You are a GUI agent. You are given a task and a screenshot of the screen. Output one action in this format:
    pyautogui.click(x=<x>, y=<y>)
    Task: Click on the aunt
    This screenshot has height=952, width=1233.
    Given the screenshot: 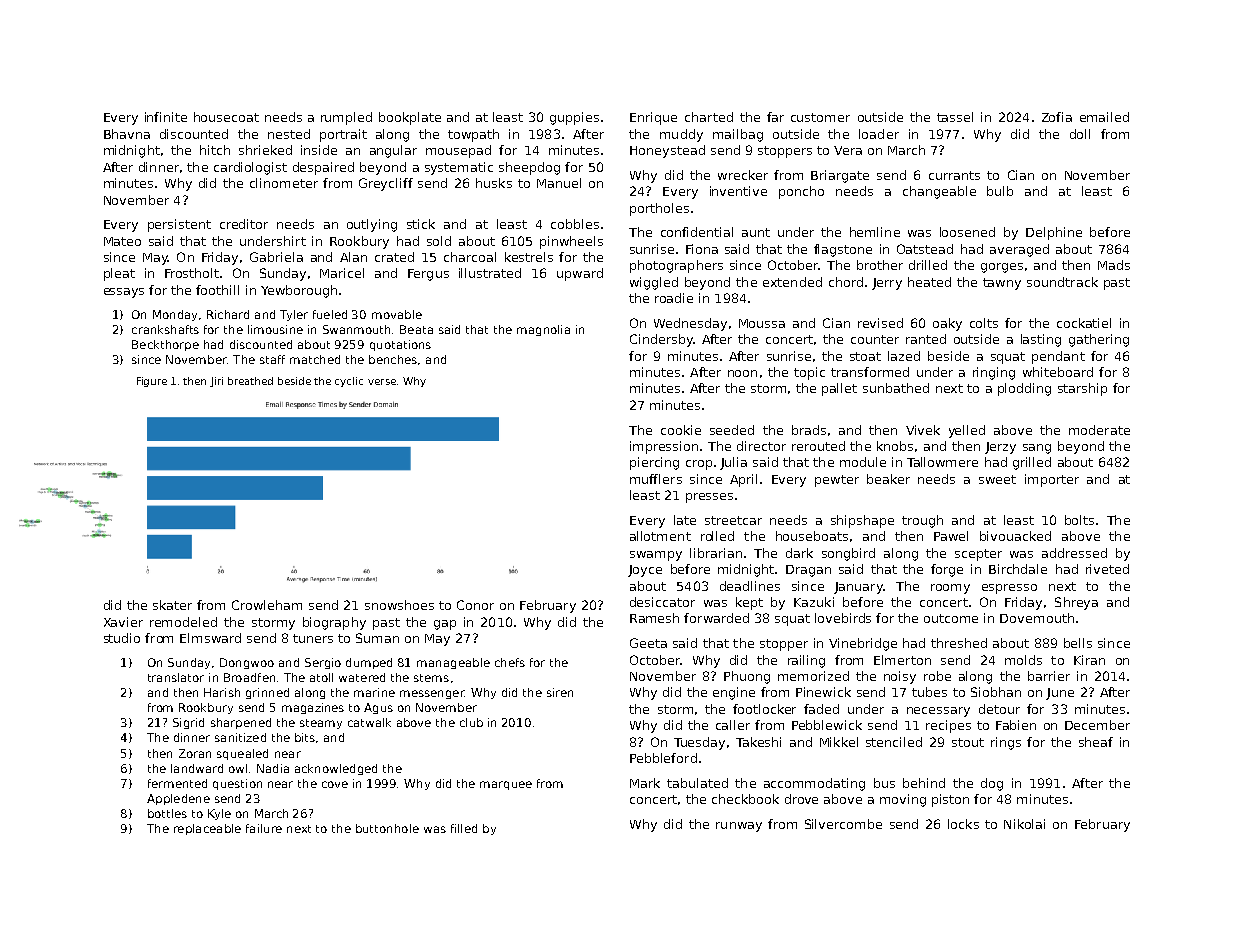 What is the action you would take?
    pyautogui.click(x=756, y=232)
